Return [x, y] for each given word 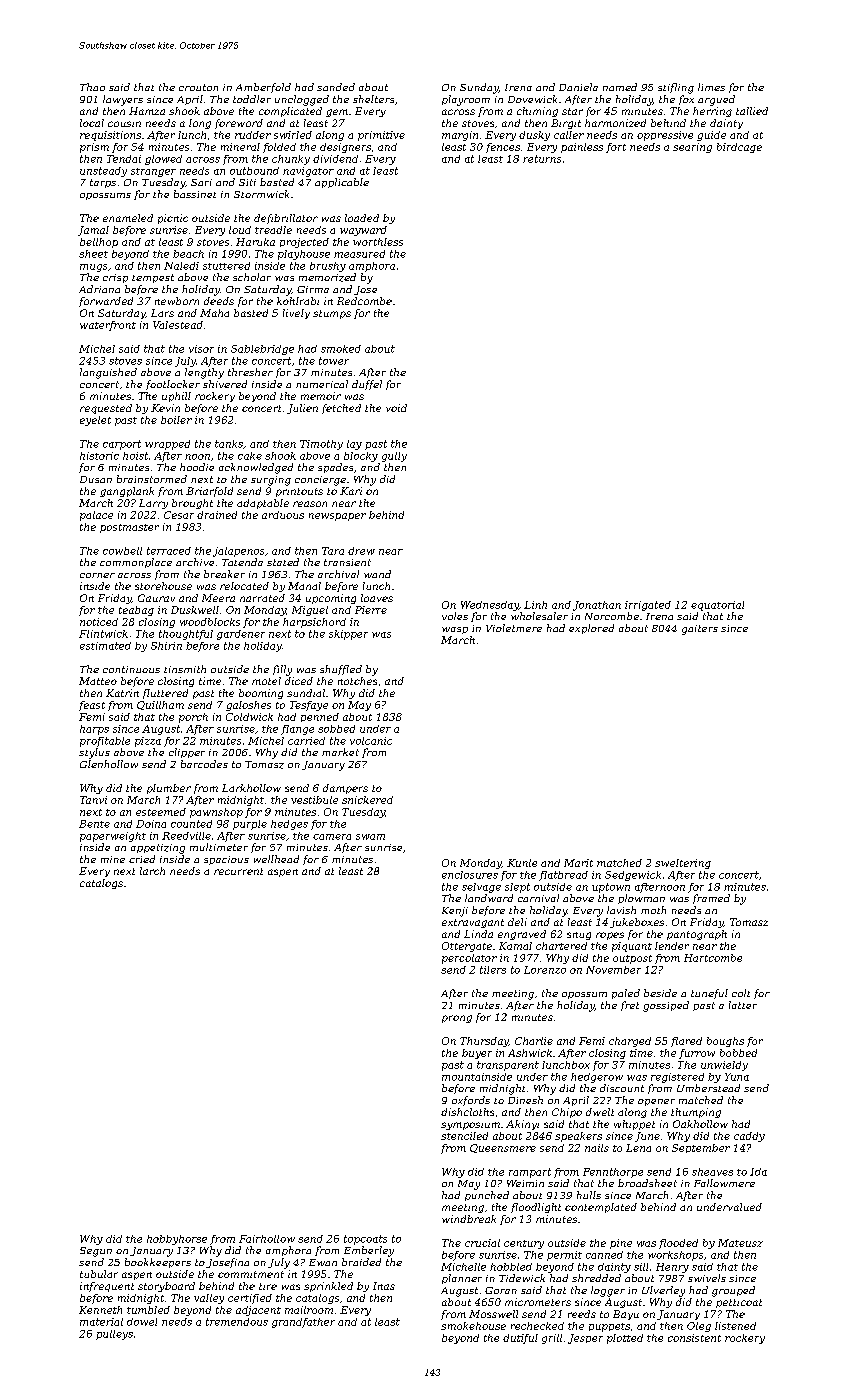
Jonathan [597, 606]
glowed [163, 160]
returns [542, 159]
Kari [351, 491]
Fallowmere [724, 1183]
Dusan [96, 479]
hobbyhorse [177, 1240]
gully [394, 457]
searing [692, 148]
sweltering [683, 864]
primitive [381, 136]
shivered [225, 384]
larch [152, 871]
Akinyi [522, 1125]
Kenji [455, 912]
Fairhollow [267, 1239]
